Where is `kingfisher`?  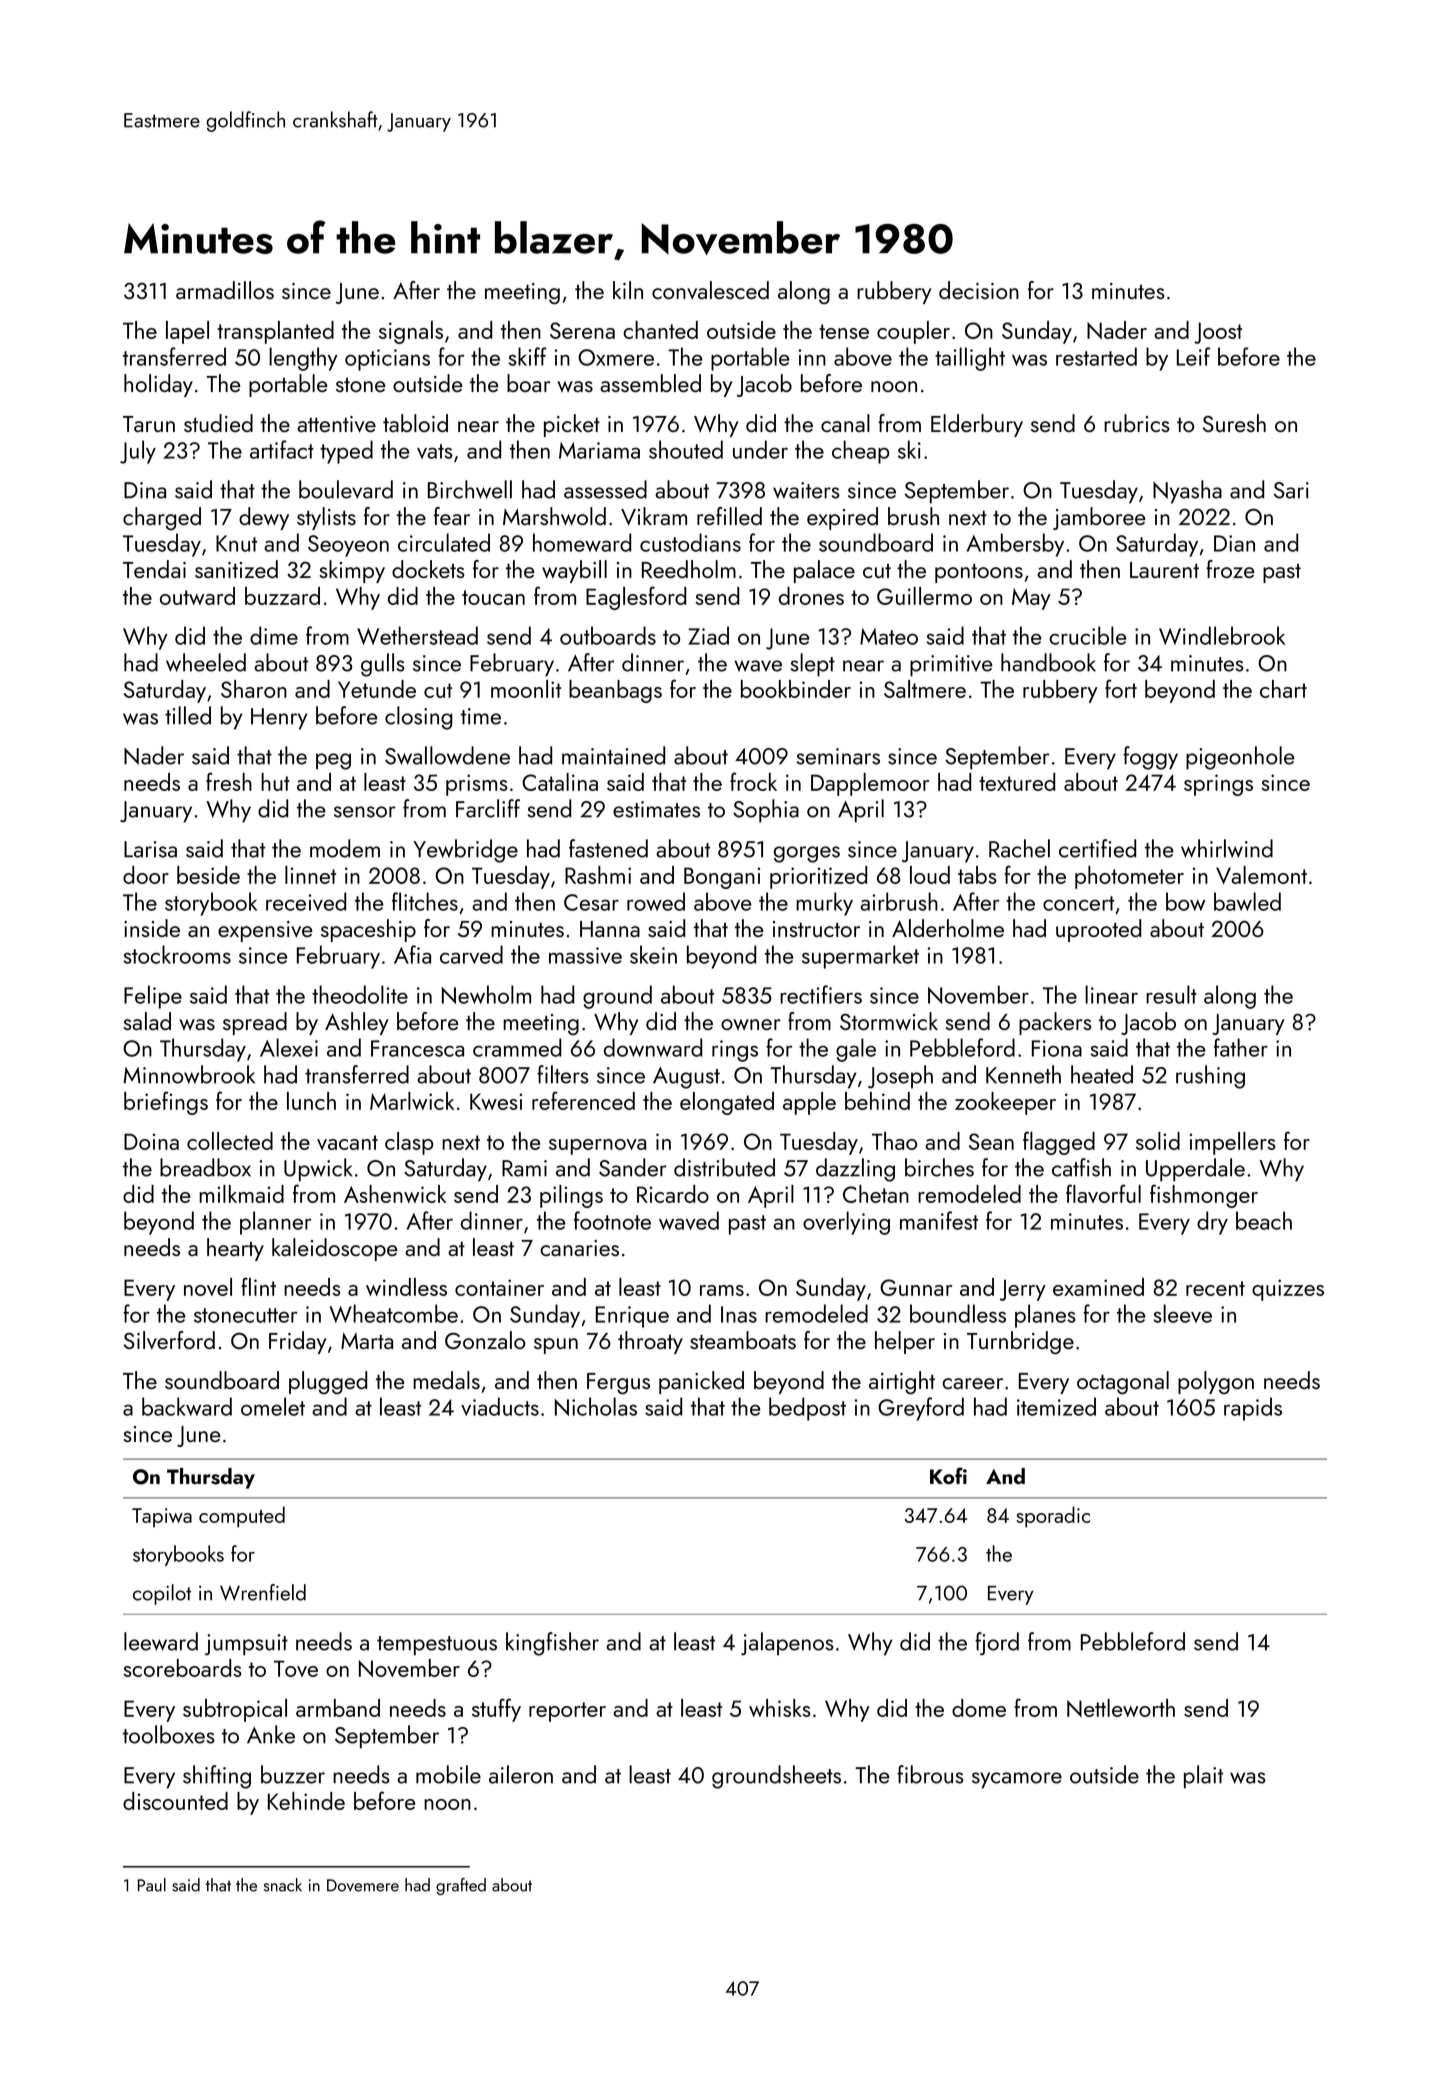 kingfisher is located at coordinates (552, 1644).
